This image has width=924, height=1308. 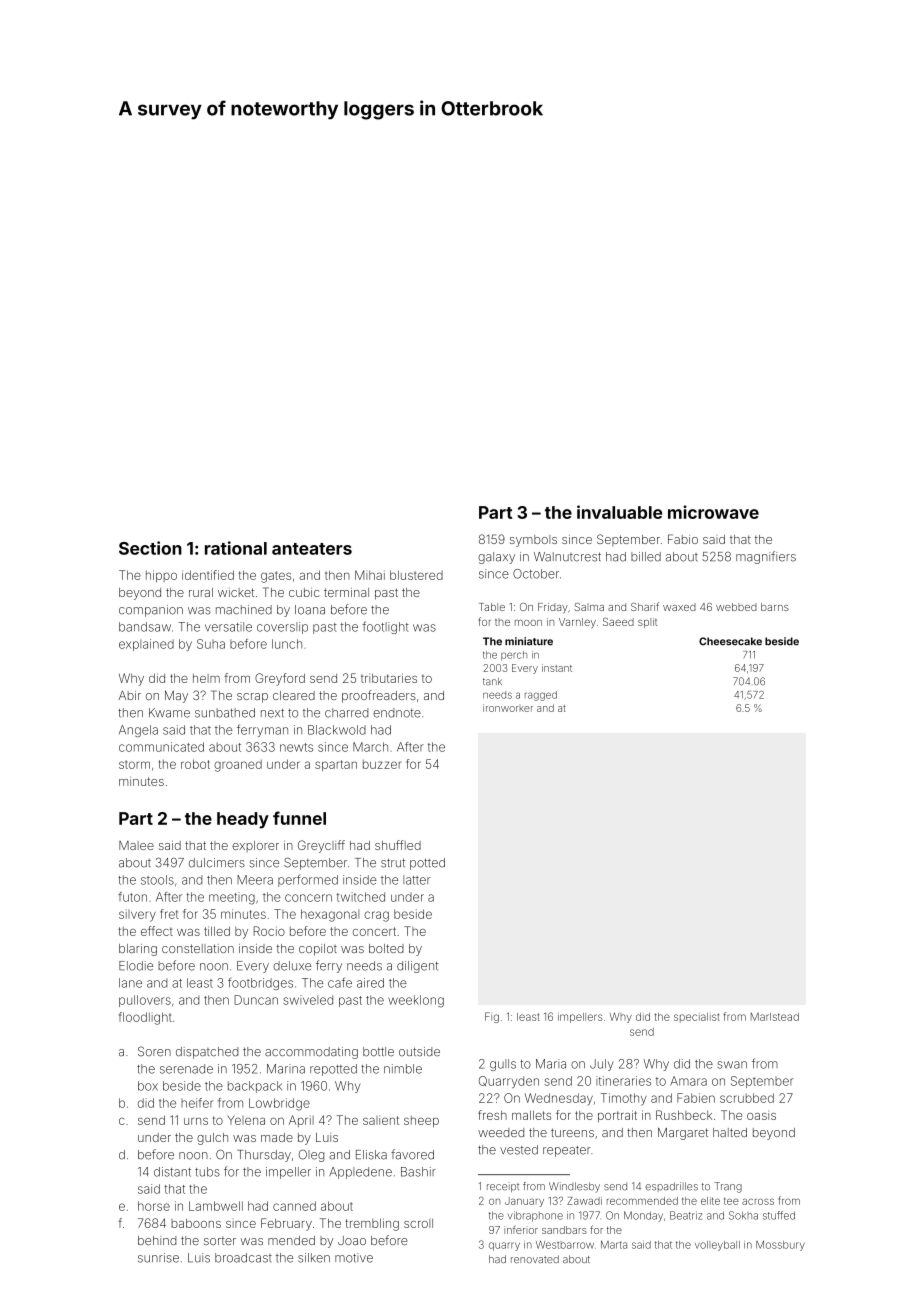 I want to click on Mossbury, so click(x=780, y=1245).
